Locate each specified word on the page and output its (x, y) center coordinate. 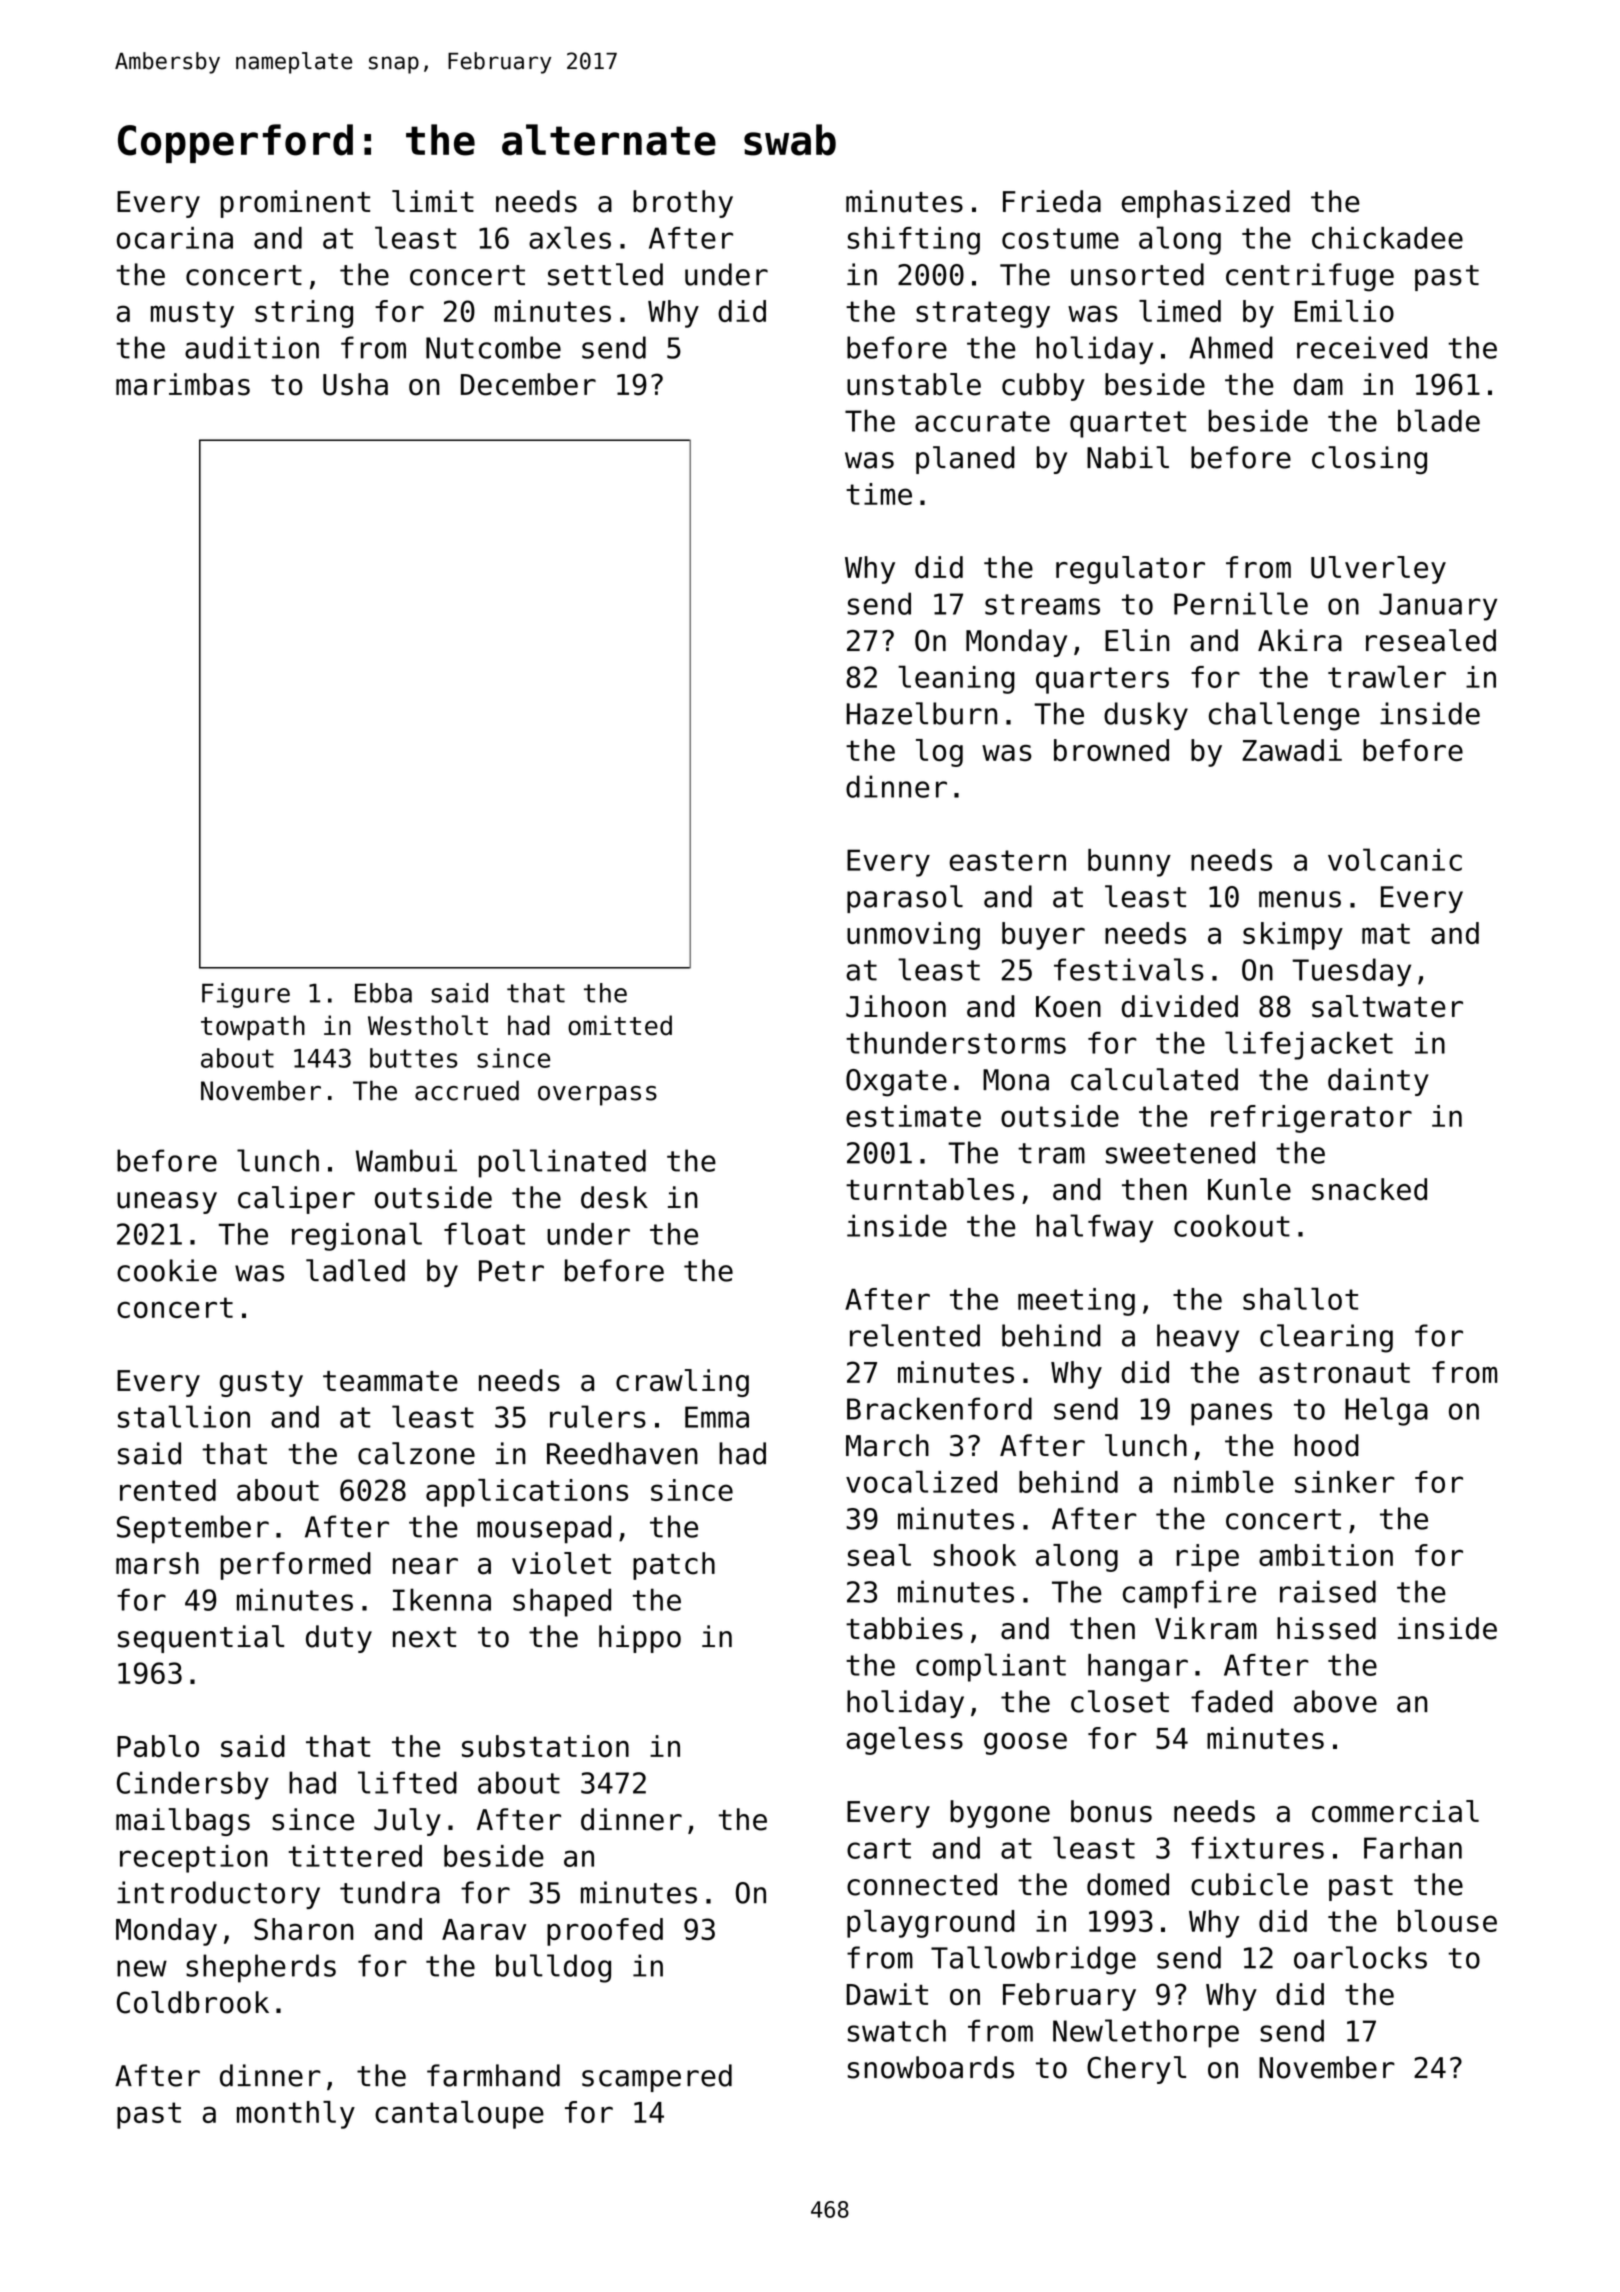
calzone (416, 1453)
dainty (1378, 1082)
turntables (930, 1189)
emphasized (1206, 204)
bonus (1111, 1811)
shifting (914, 241)
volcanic (1395, 859)
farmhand (493, 2075)
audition (252, 347)
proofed (605, 1932)
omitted (620, 1025)
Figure (246, 995)
